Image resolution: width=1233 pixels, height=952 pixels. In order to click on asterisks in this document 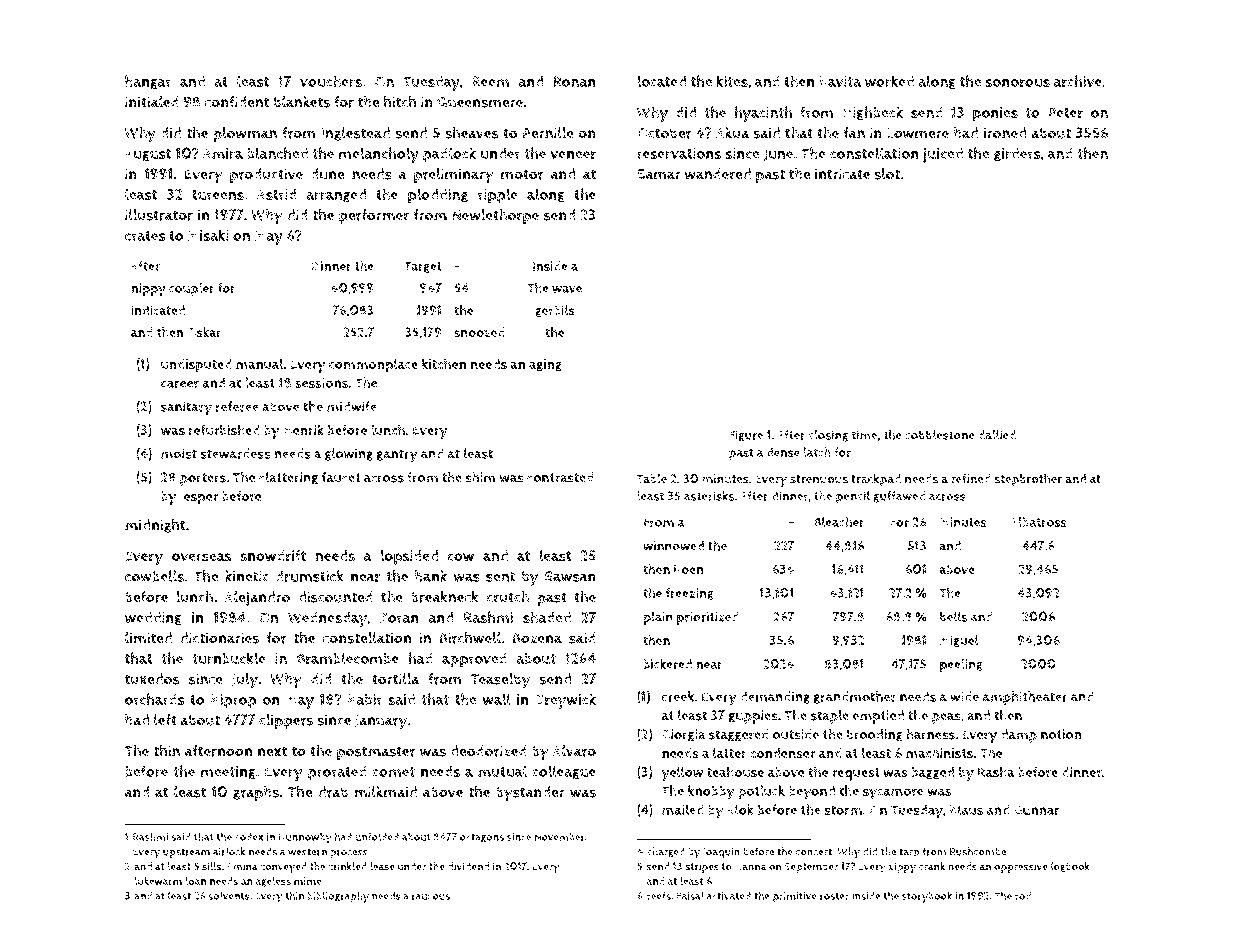, I will do `click(709, 496)`.
